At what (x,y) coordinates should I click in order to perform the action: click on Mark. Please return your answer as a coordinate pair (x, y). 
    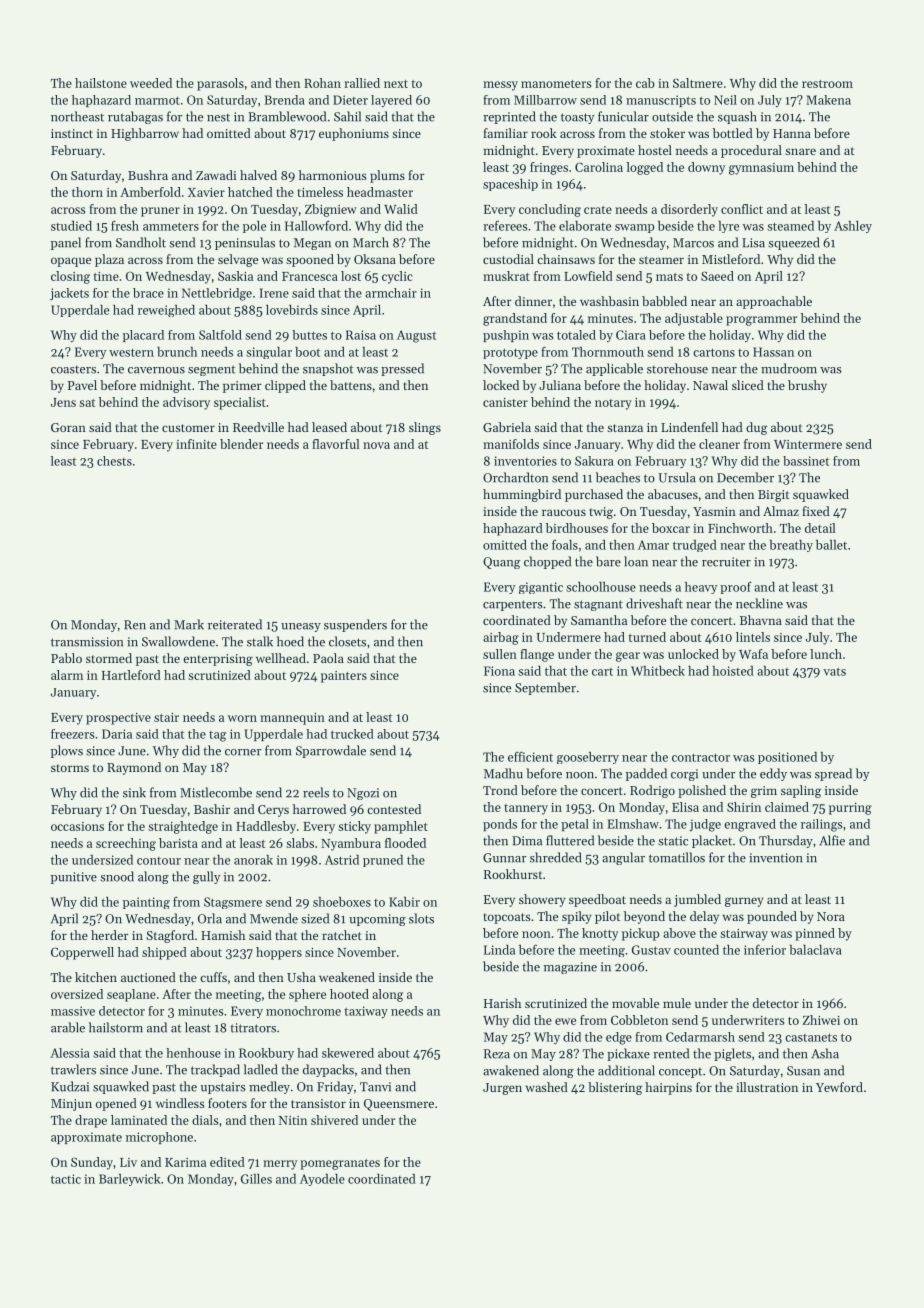
    Looking at the image, I should click on (189, 624).
